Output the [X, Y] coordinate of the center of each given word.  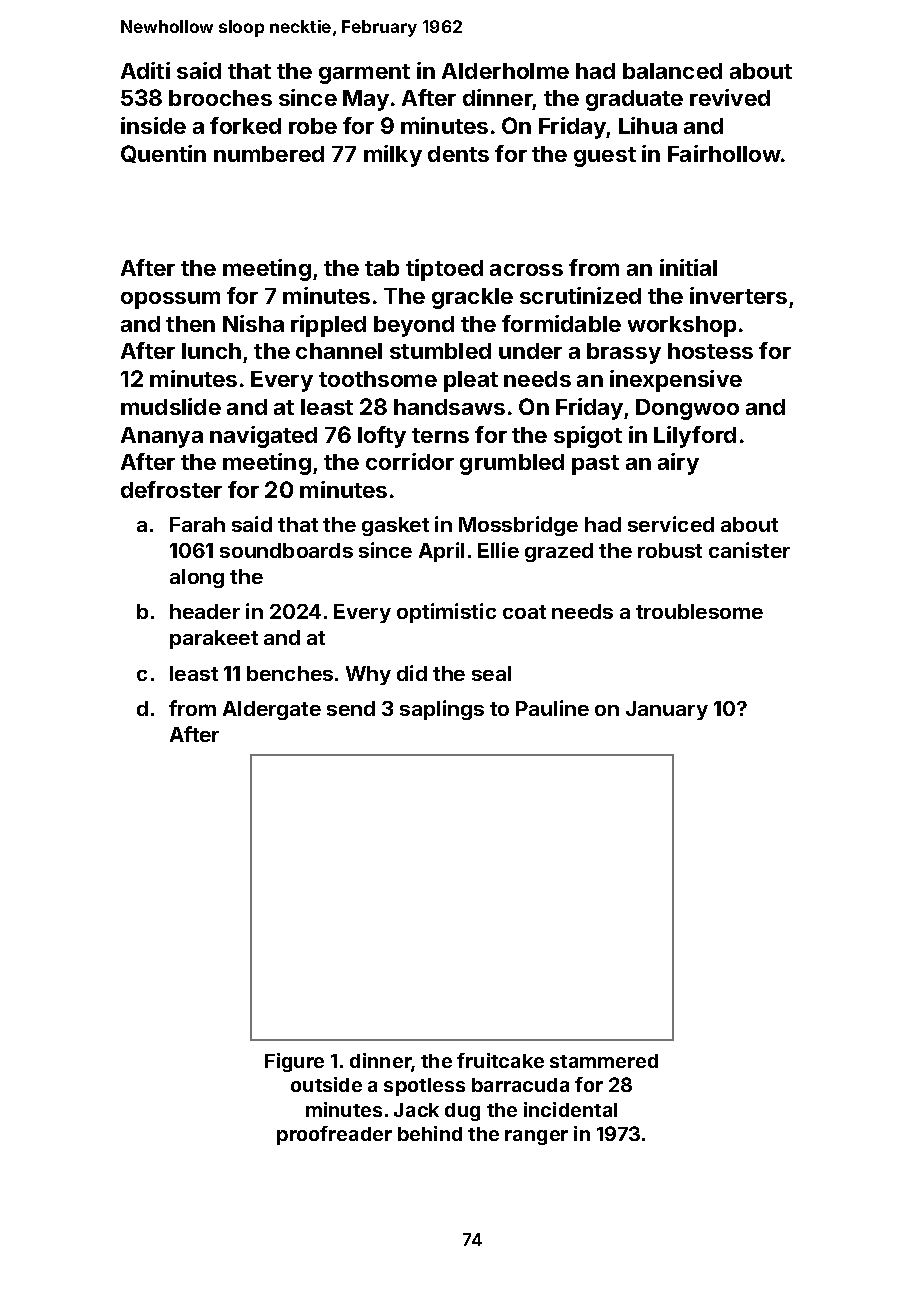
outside [326, 1084]
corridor [410, 461]
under [530, 351]
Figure [294, 1062]
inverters [738, 295]
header [205, 611]
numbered [269, 154]
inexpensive [676, 381]
